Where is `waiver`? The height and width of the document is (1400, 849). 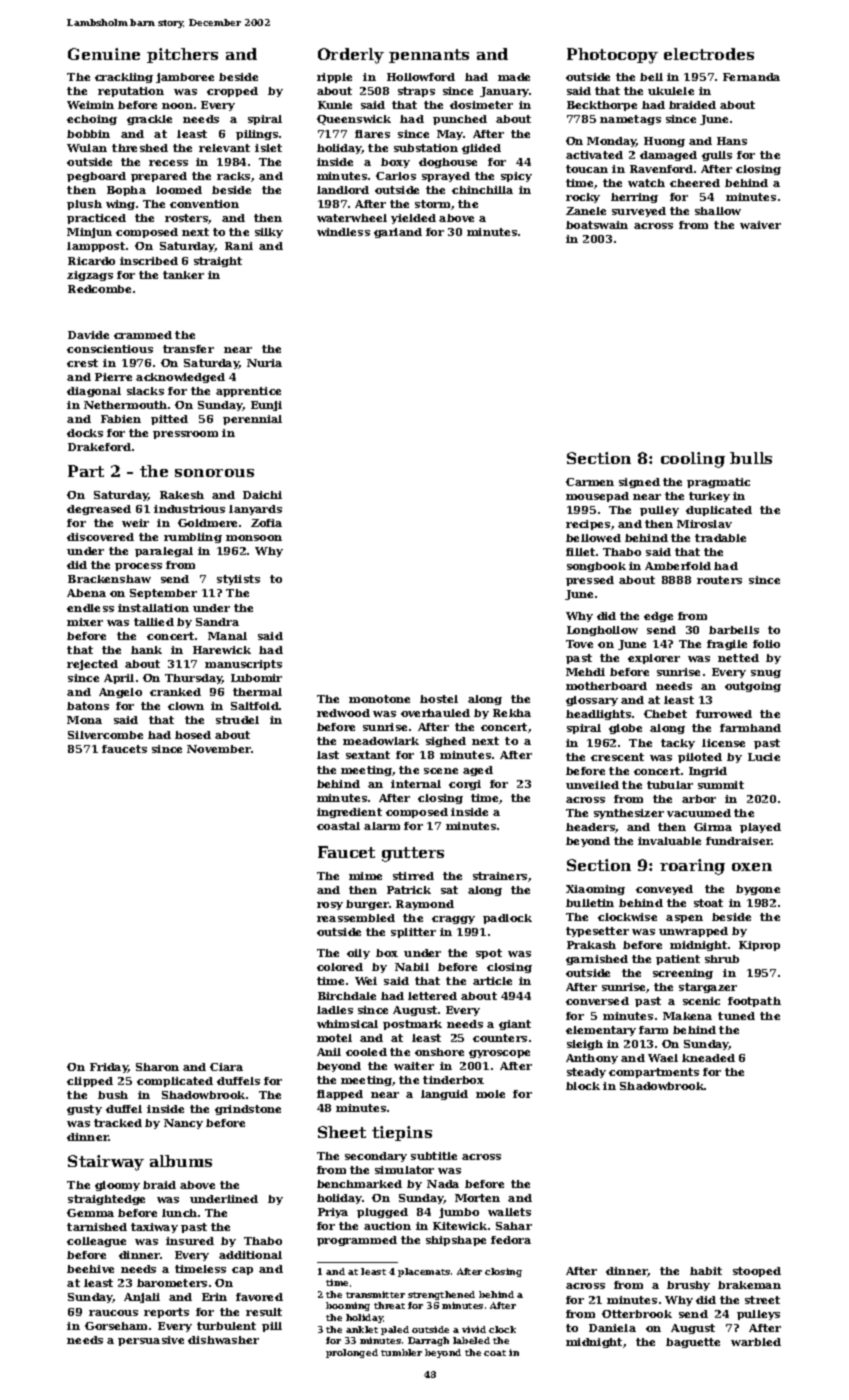
waiver is located at coordinates (760, 225).
